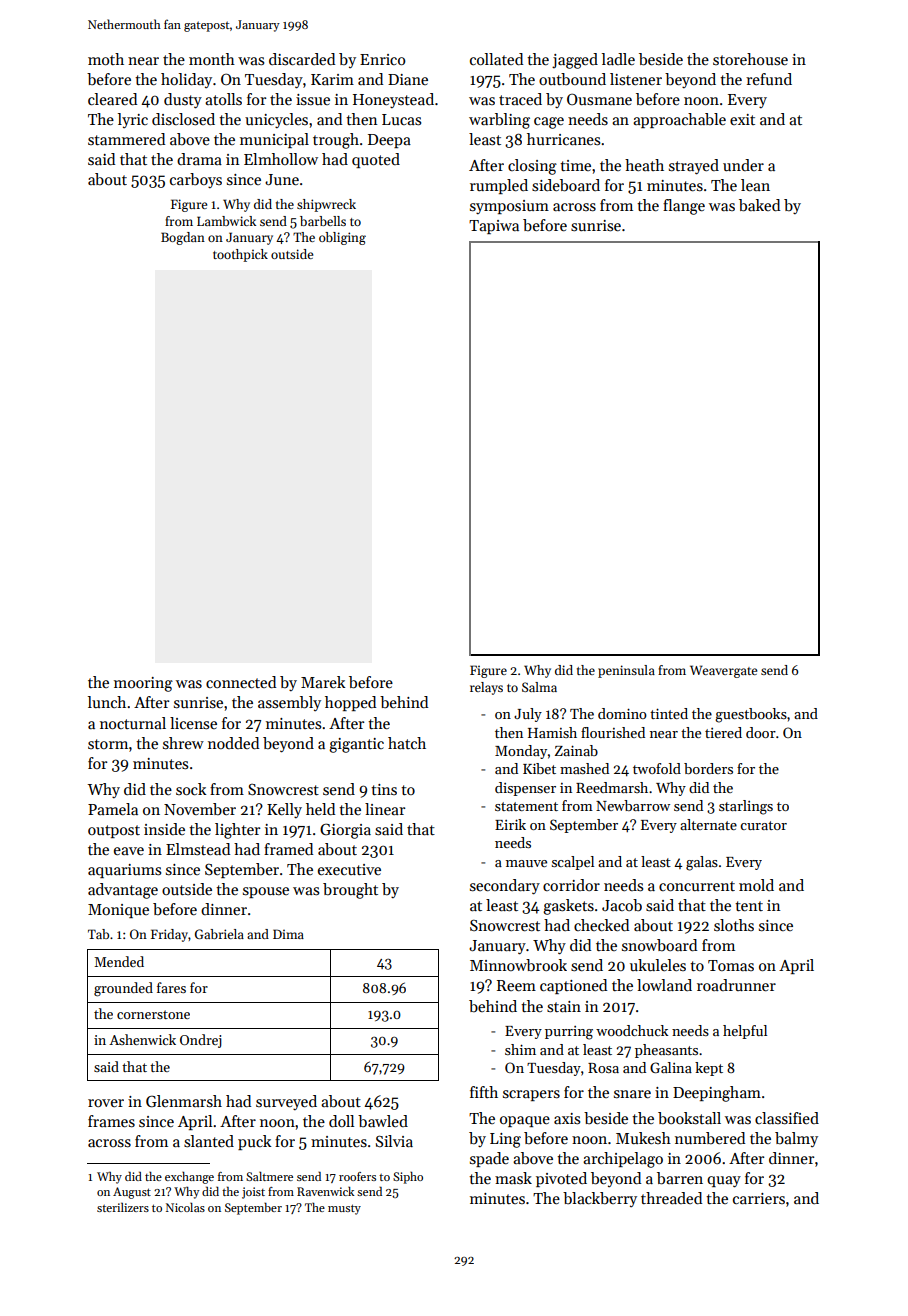  Describe the element at coordinates (189, 1178) in the screenshot. I see `exchange` at that location.
